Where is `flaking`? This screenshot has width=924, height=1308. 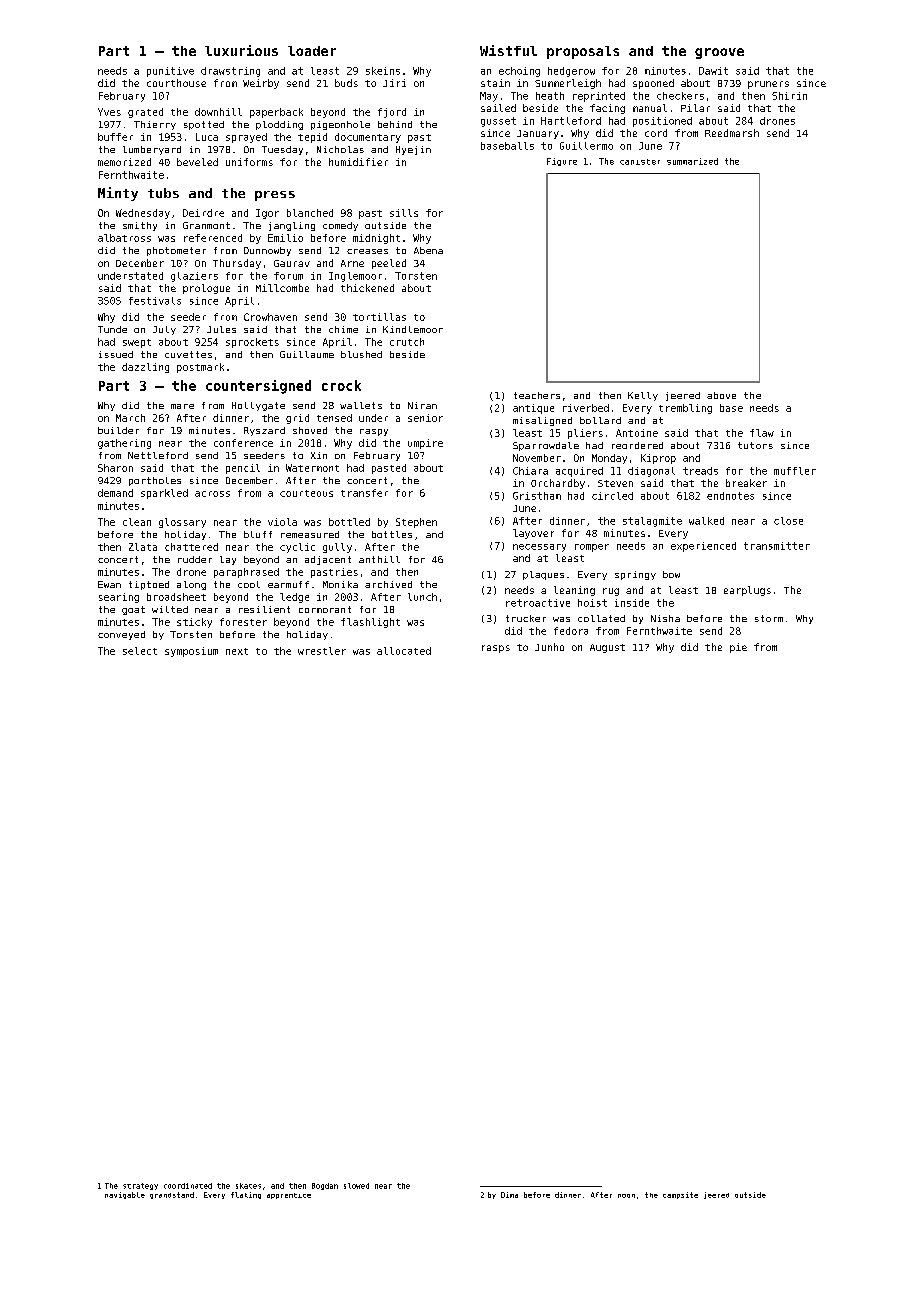
flaking is located at coordinates (246, 1195).
